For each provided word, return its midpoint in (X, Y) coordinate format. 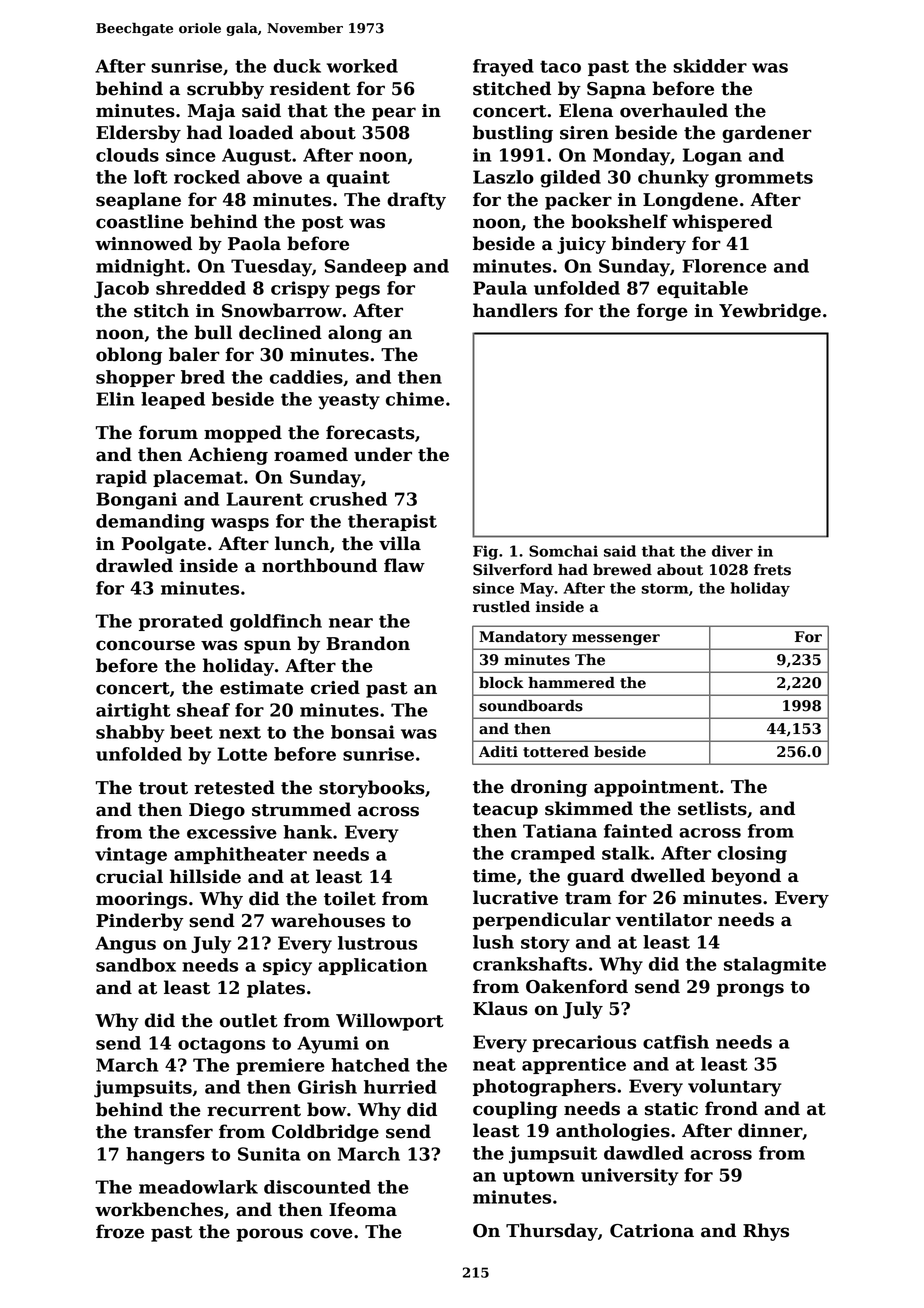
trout (163, 788)
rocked (207, 177)
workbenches (159, 1209)
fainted (638, 831)
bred (203, 377)
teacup (505, 811)
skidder (710, 66)
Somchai (563, 551)
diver (732, 551)
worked (362, 66)
